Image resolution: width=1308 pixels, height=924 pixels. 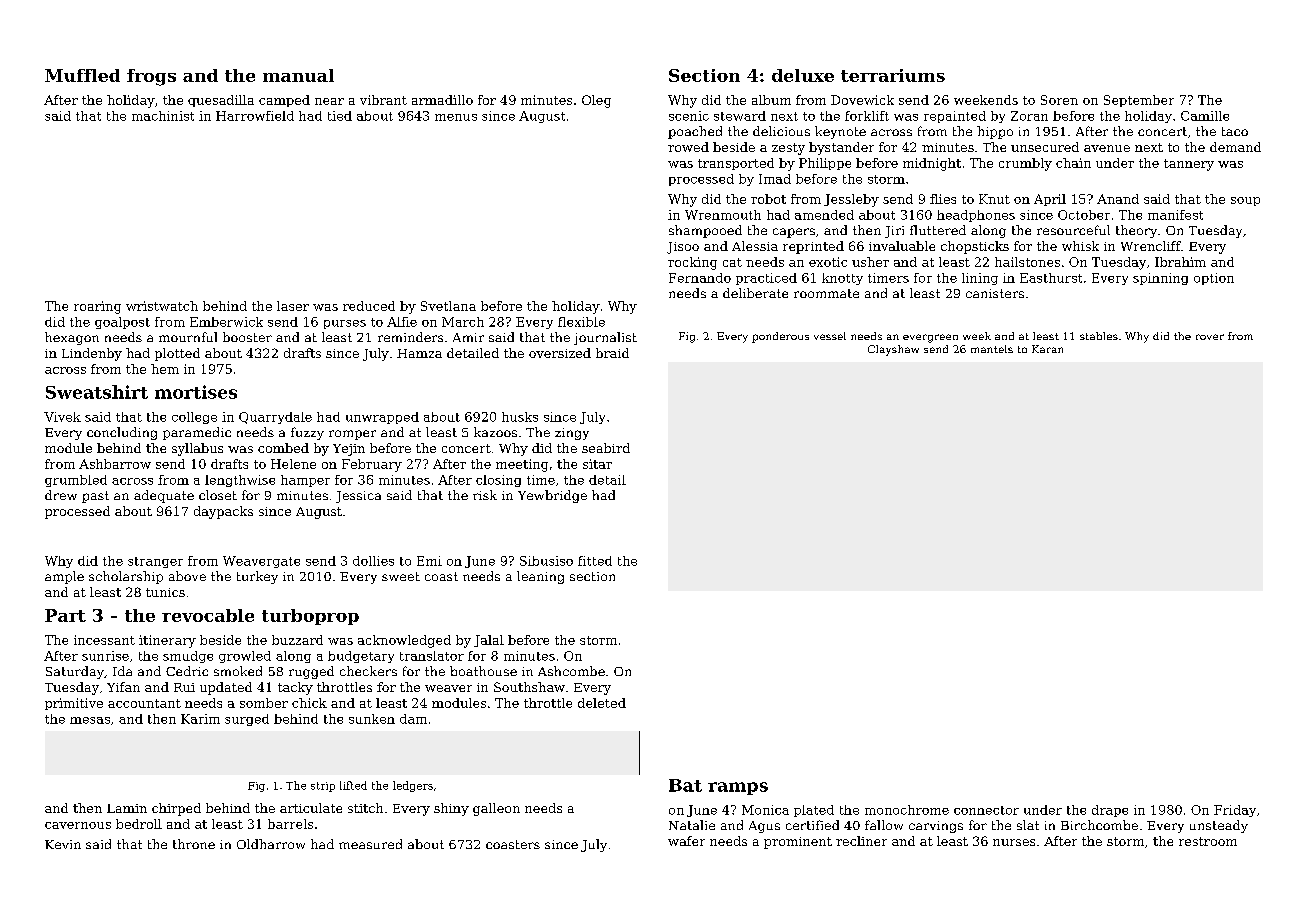 I want to click on fitted, so click(x=595, y=561).
